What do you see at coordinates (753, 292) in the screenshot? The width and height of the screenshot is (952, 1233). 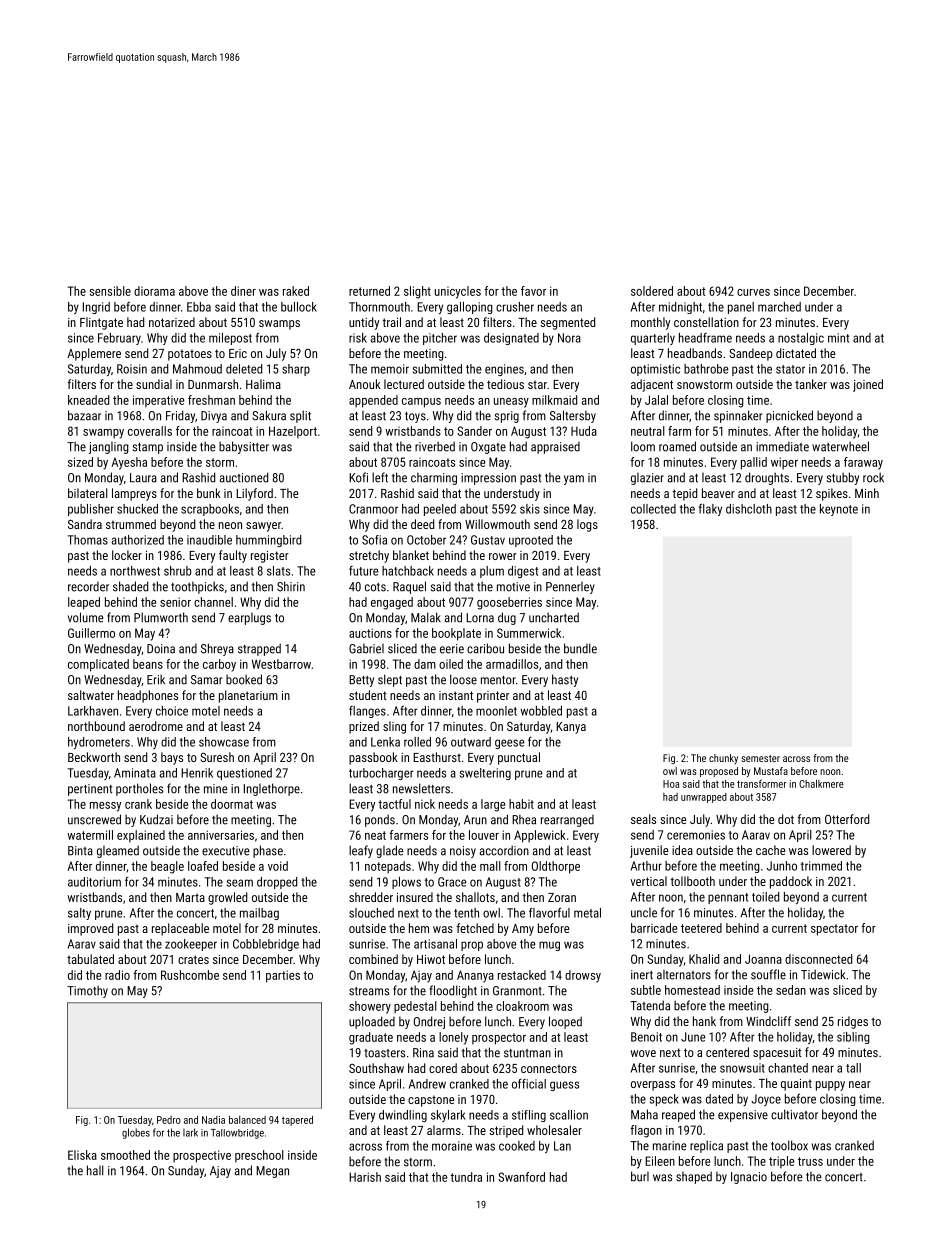 I see `curves` at bounding box center [753, 292].
